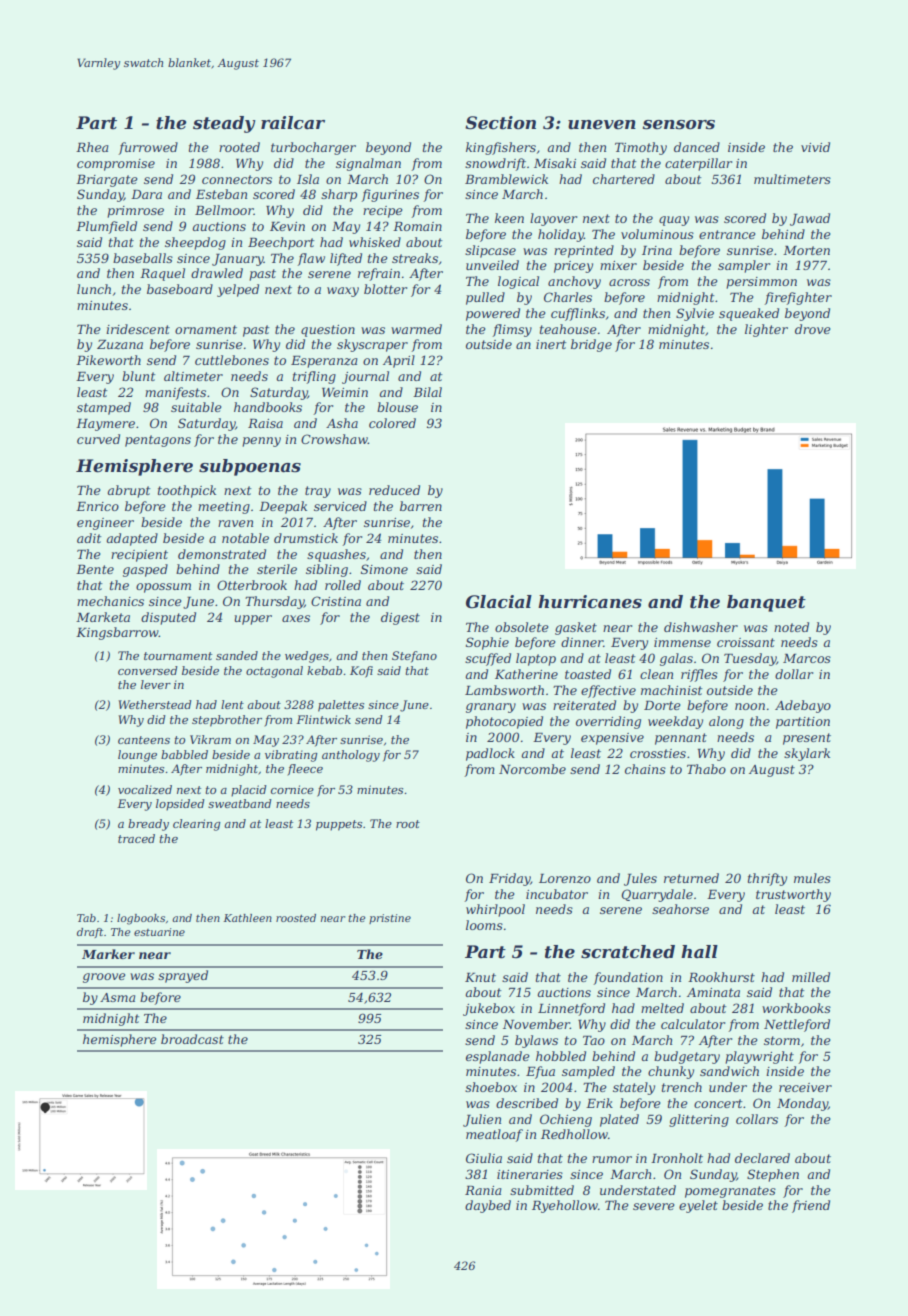  Describe the element at coordinates (136, 838) in the screenshot. I see `traced` at that location.
